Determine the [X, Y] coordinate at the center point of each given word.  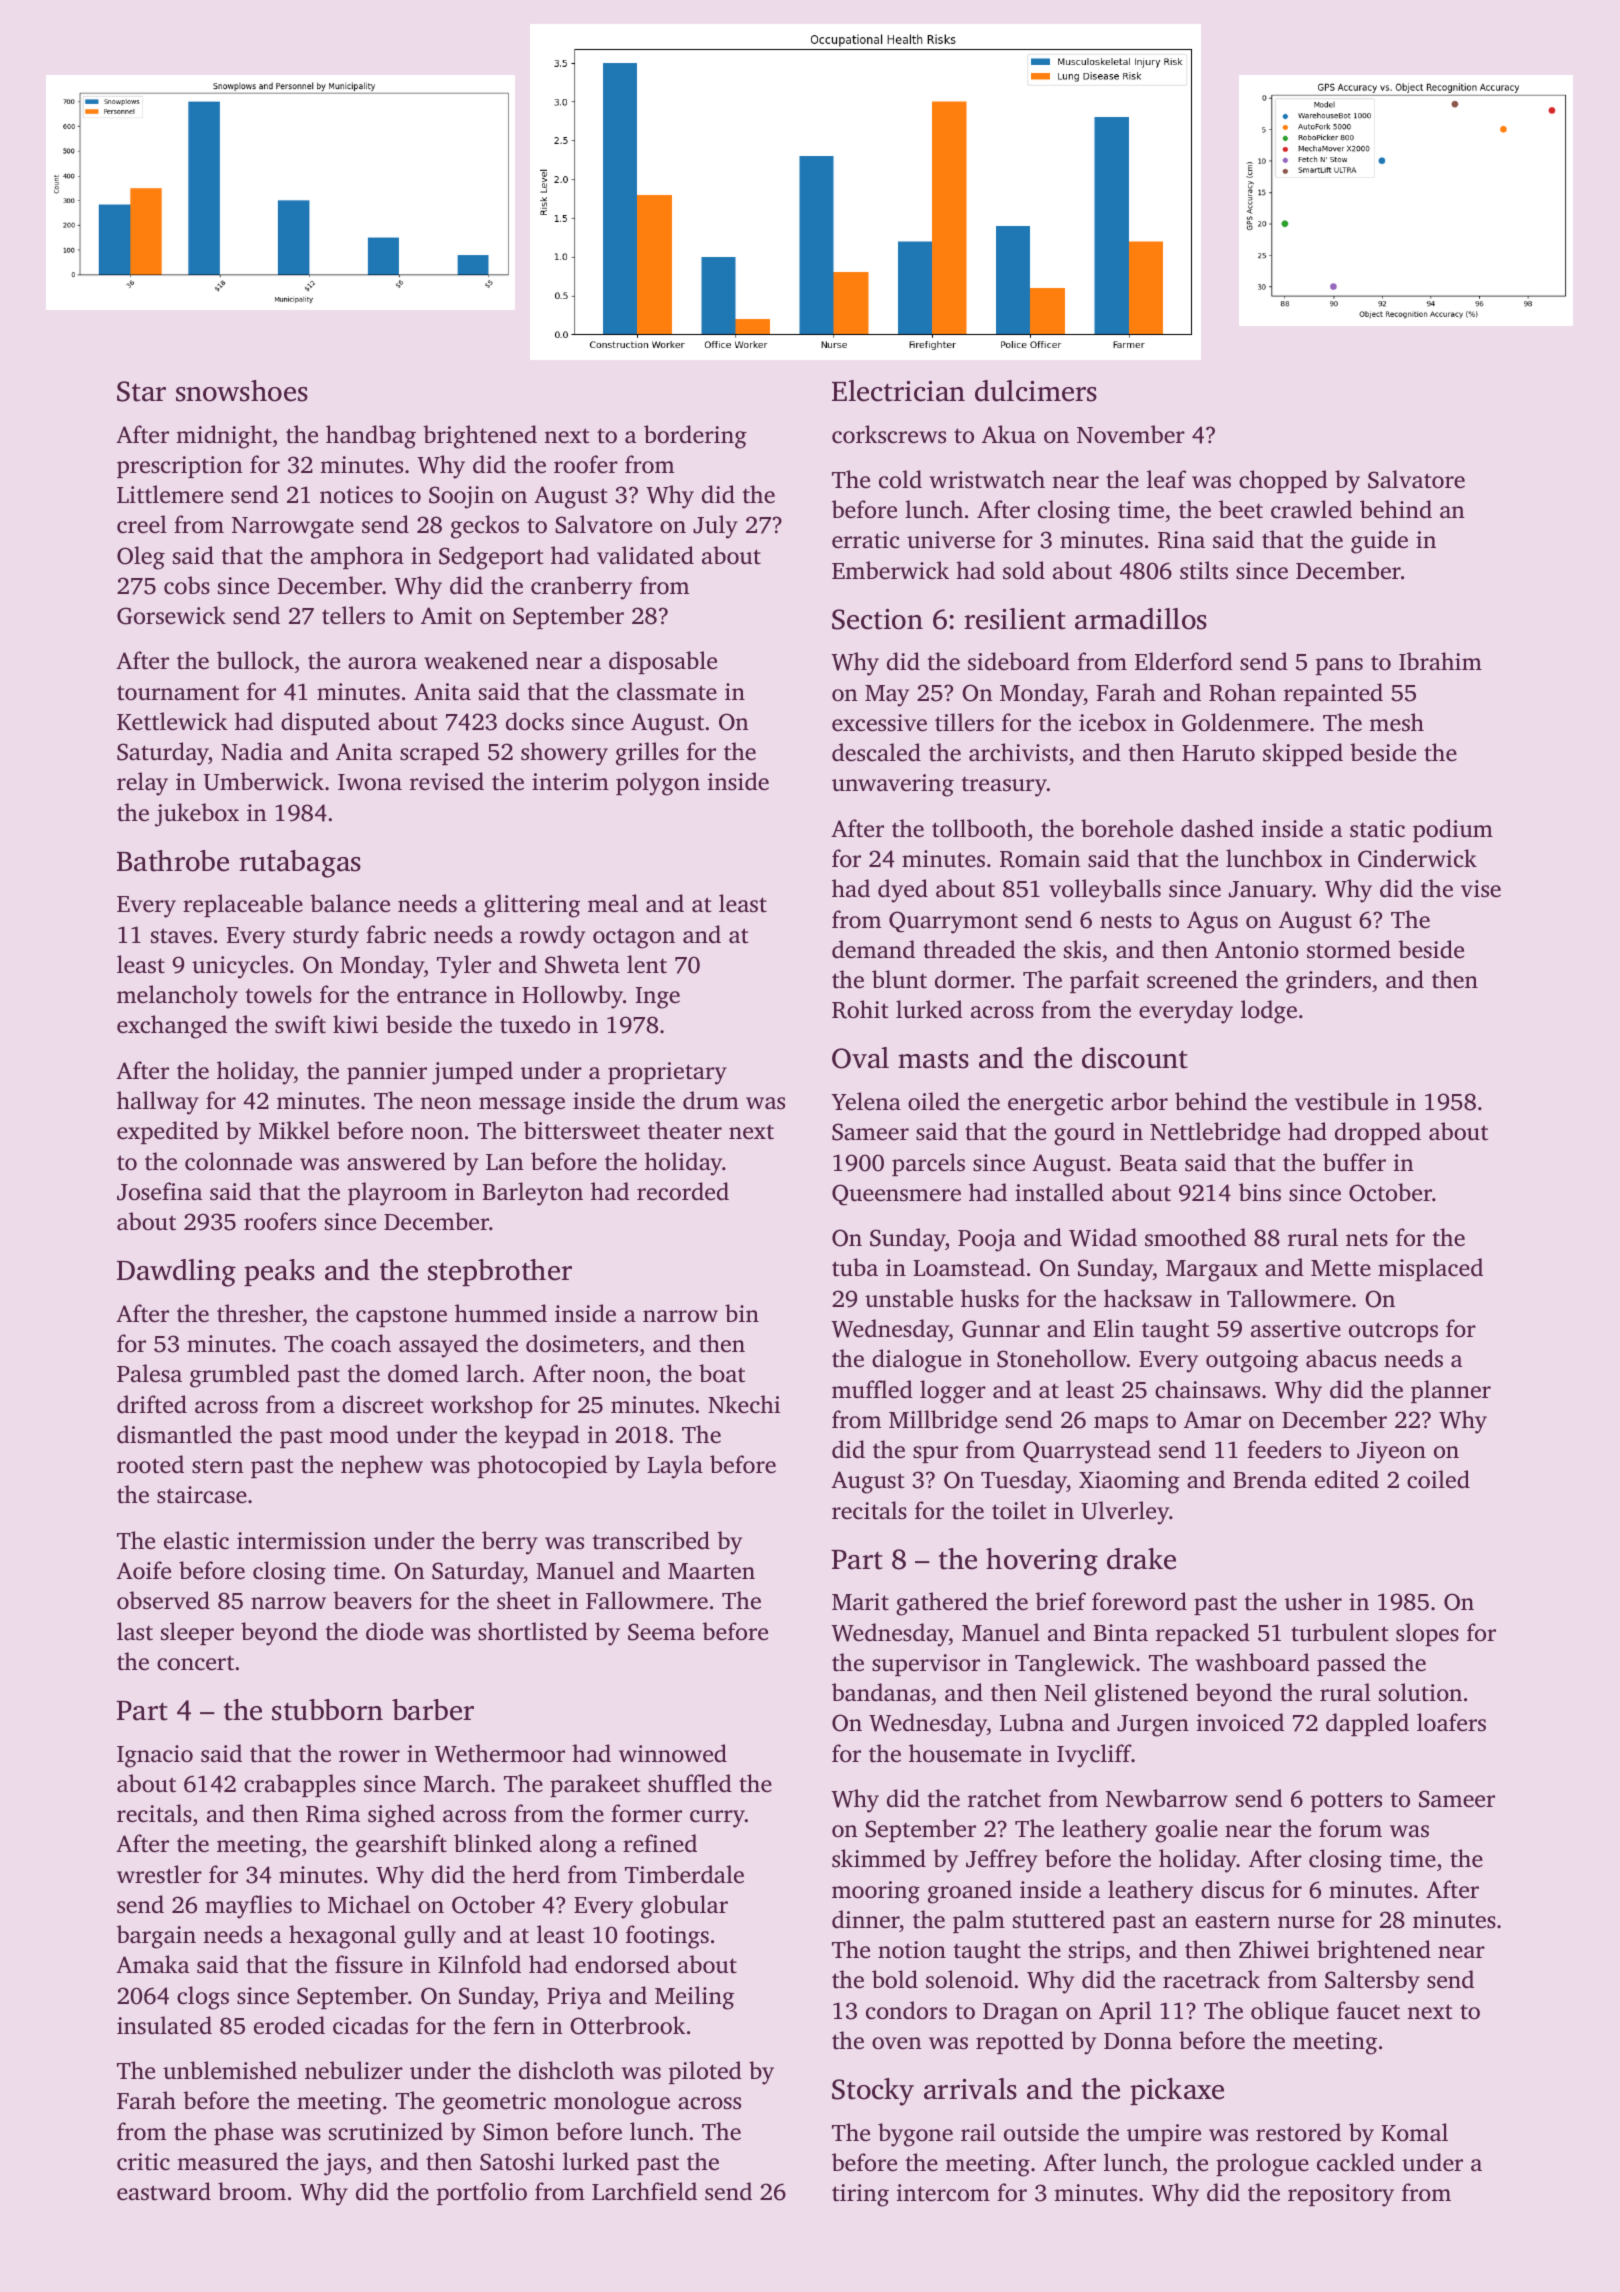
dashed [1217, 828]
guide [1379, 542]
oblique [1290, 2012]
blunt [899, 979]
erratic [866, 540]
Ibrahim [1440, 661]
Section [877, 619]
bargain [156, 1937]
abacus [1341, 1358]
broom [252, 2191]
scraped [440, 753]
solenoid [969, 1979]
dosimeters [582, 1343]
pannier [387, 1073]
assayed [438, 1346]
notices [356, 495]
